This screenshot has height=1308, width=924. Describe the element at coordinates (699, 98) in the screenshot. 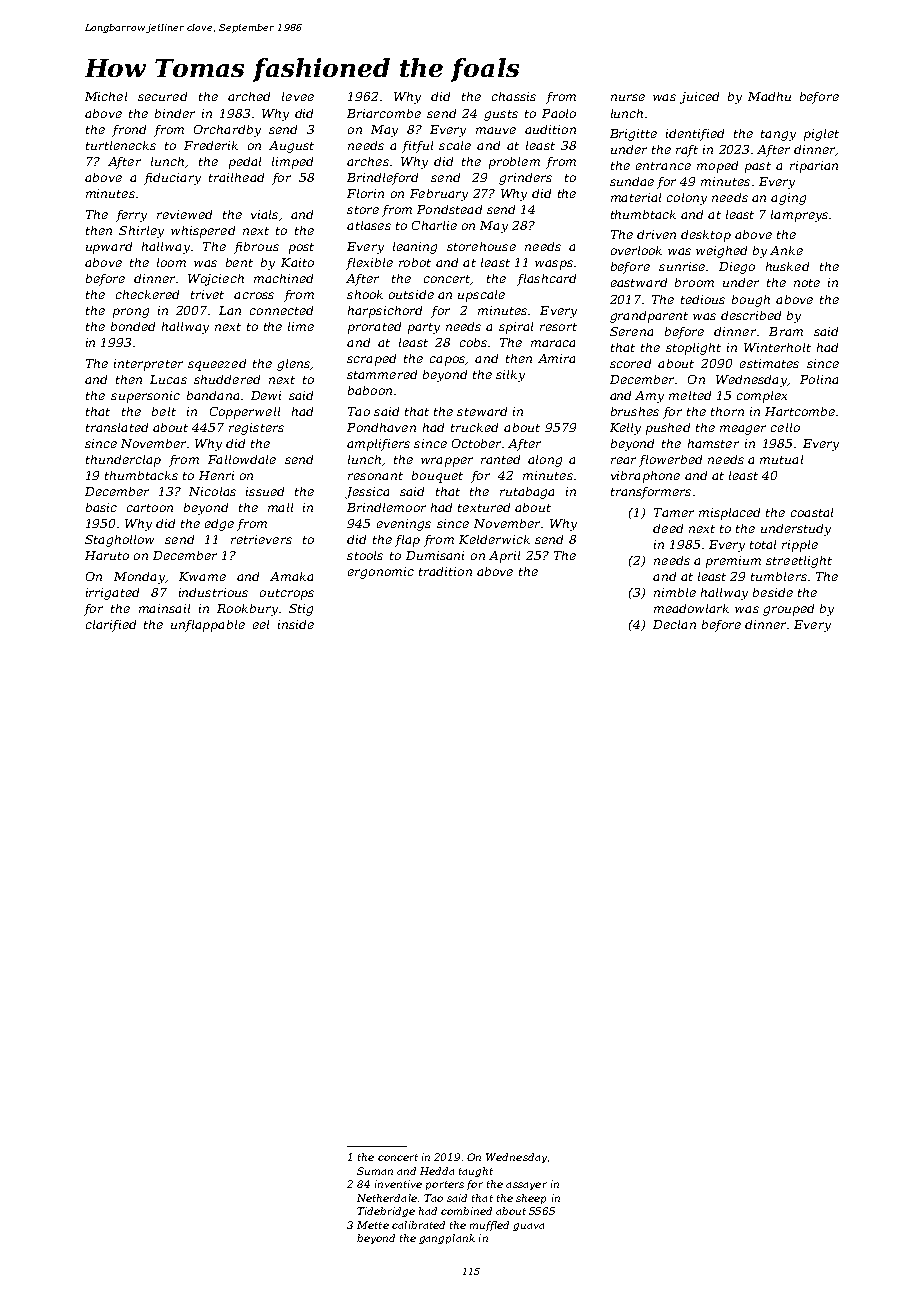

I see `juiced` at that location.
